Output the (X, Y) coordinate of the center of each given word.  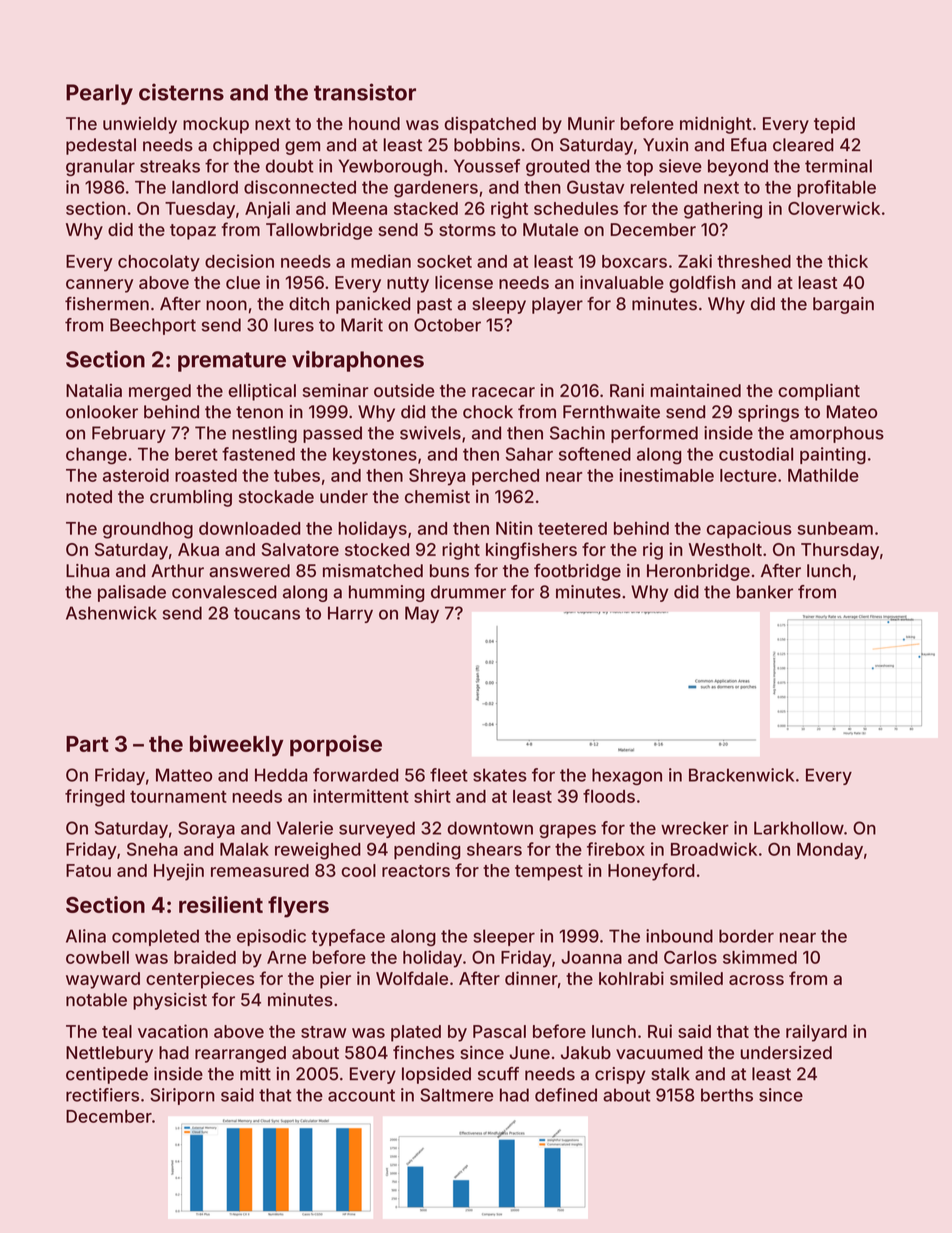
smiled (696, 978)
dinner (531, 978)
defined (566, 1095)
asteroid (136, 475)
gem (302, 148)
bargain (843, 305)
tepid (834, 125)
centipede (107, 1075)
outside (404, 390)
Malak (244, 849)
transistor (365, 92)
